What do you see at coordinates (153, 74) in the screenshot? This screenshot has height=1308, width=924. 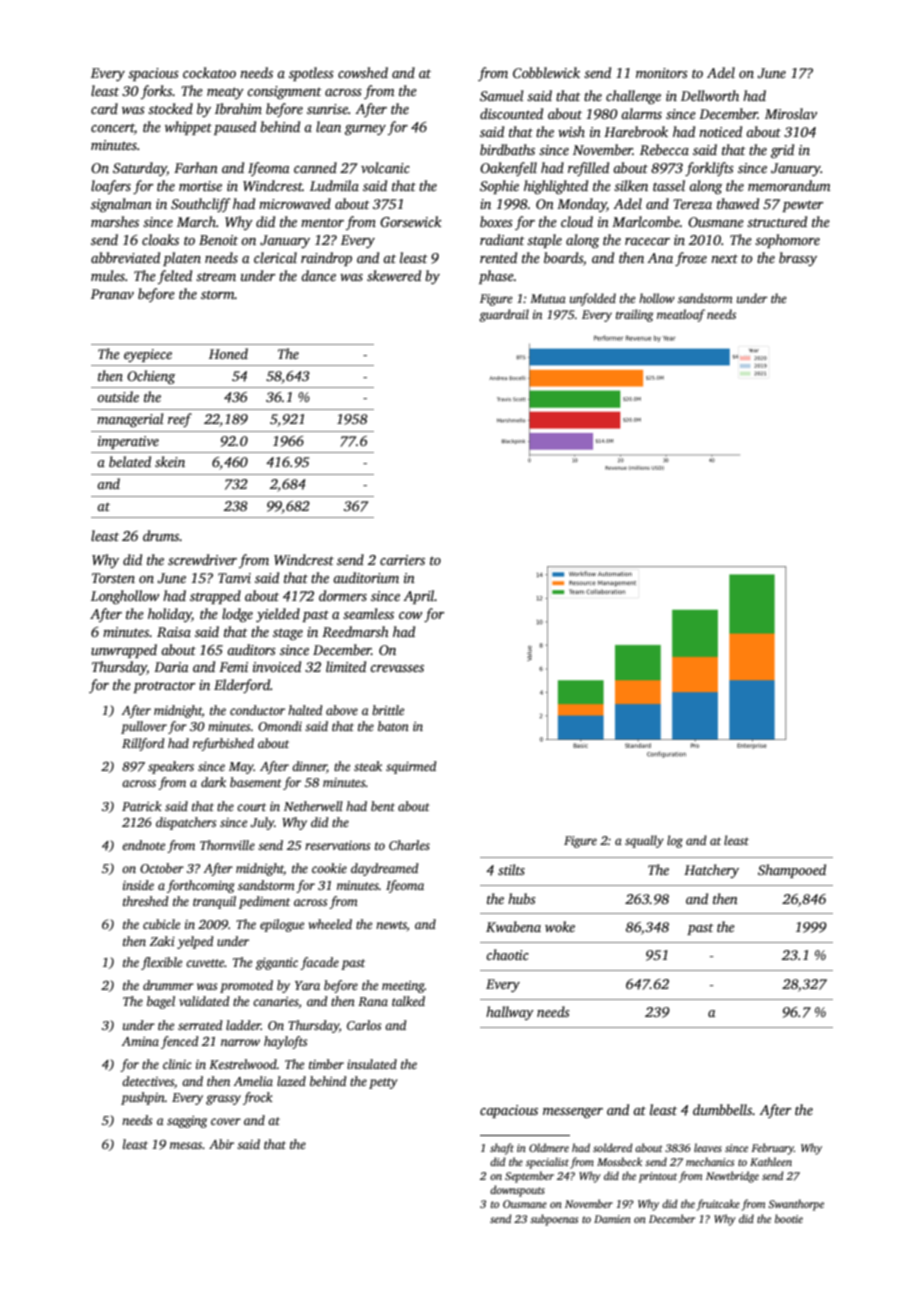 I see `spacious` at bounding box center [153, 74].
